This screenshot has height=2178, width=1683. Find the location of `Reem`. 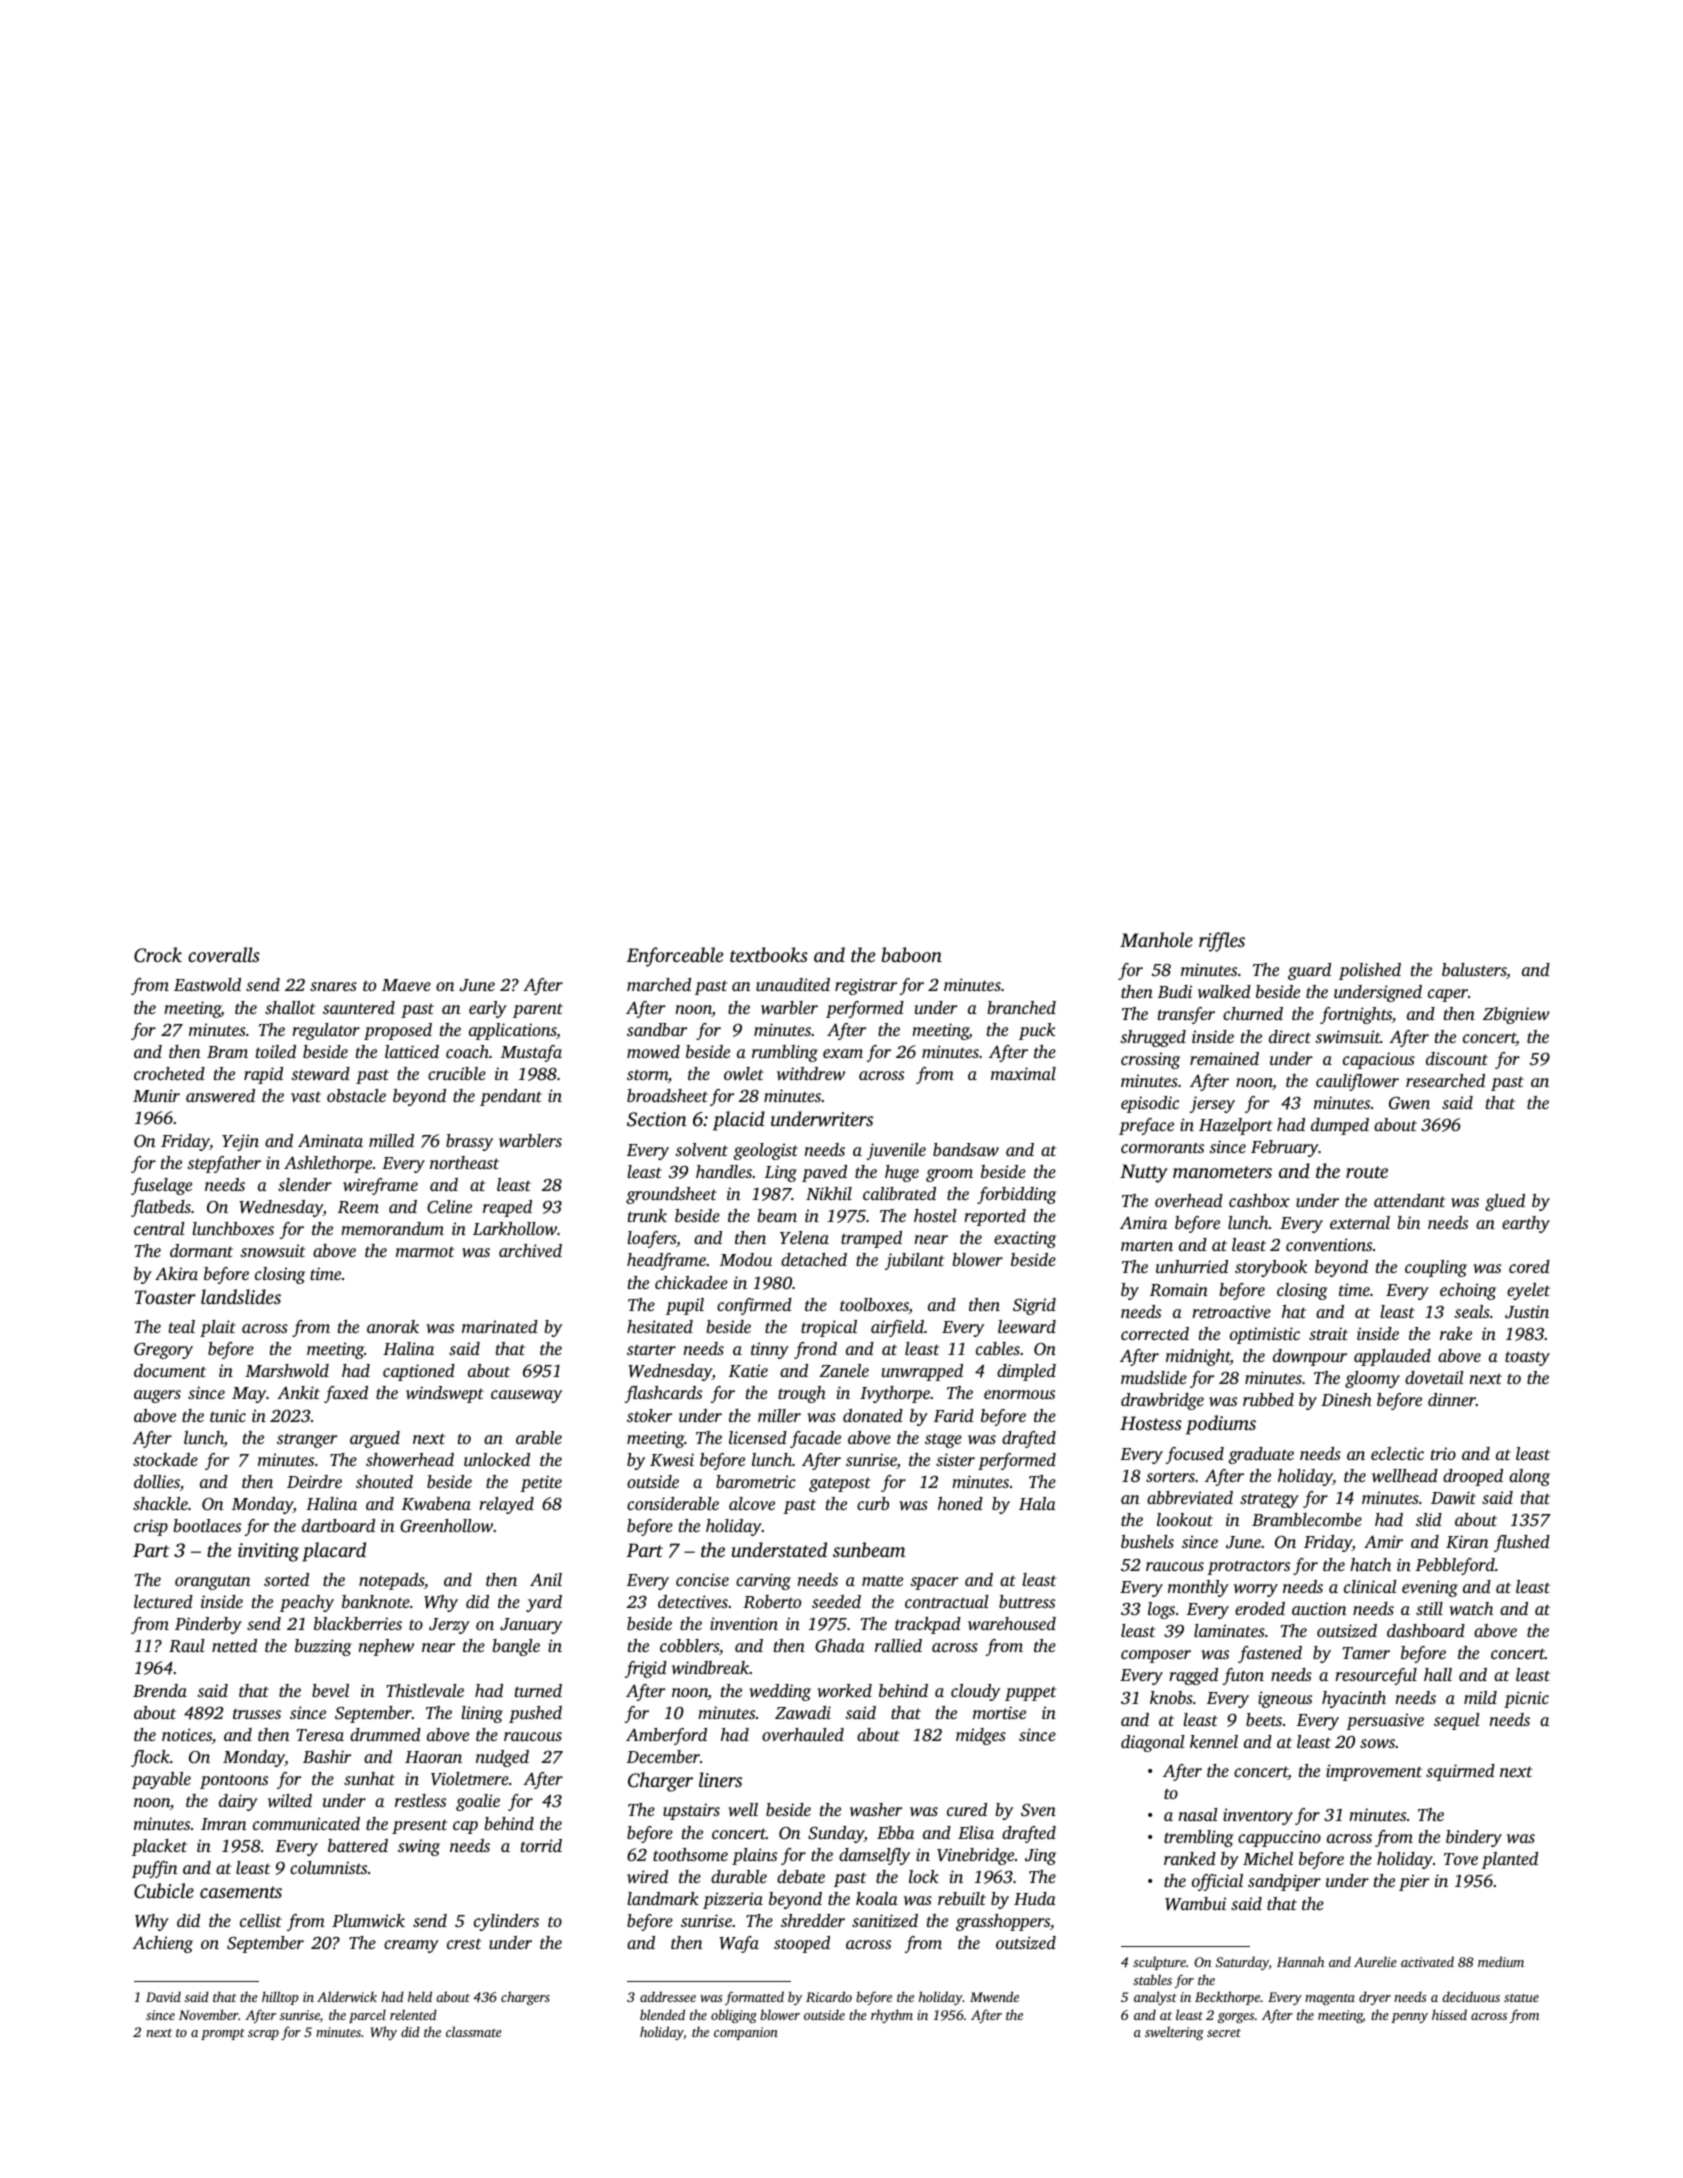

Reem is located at coordinates (358, 1207).
